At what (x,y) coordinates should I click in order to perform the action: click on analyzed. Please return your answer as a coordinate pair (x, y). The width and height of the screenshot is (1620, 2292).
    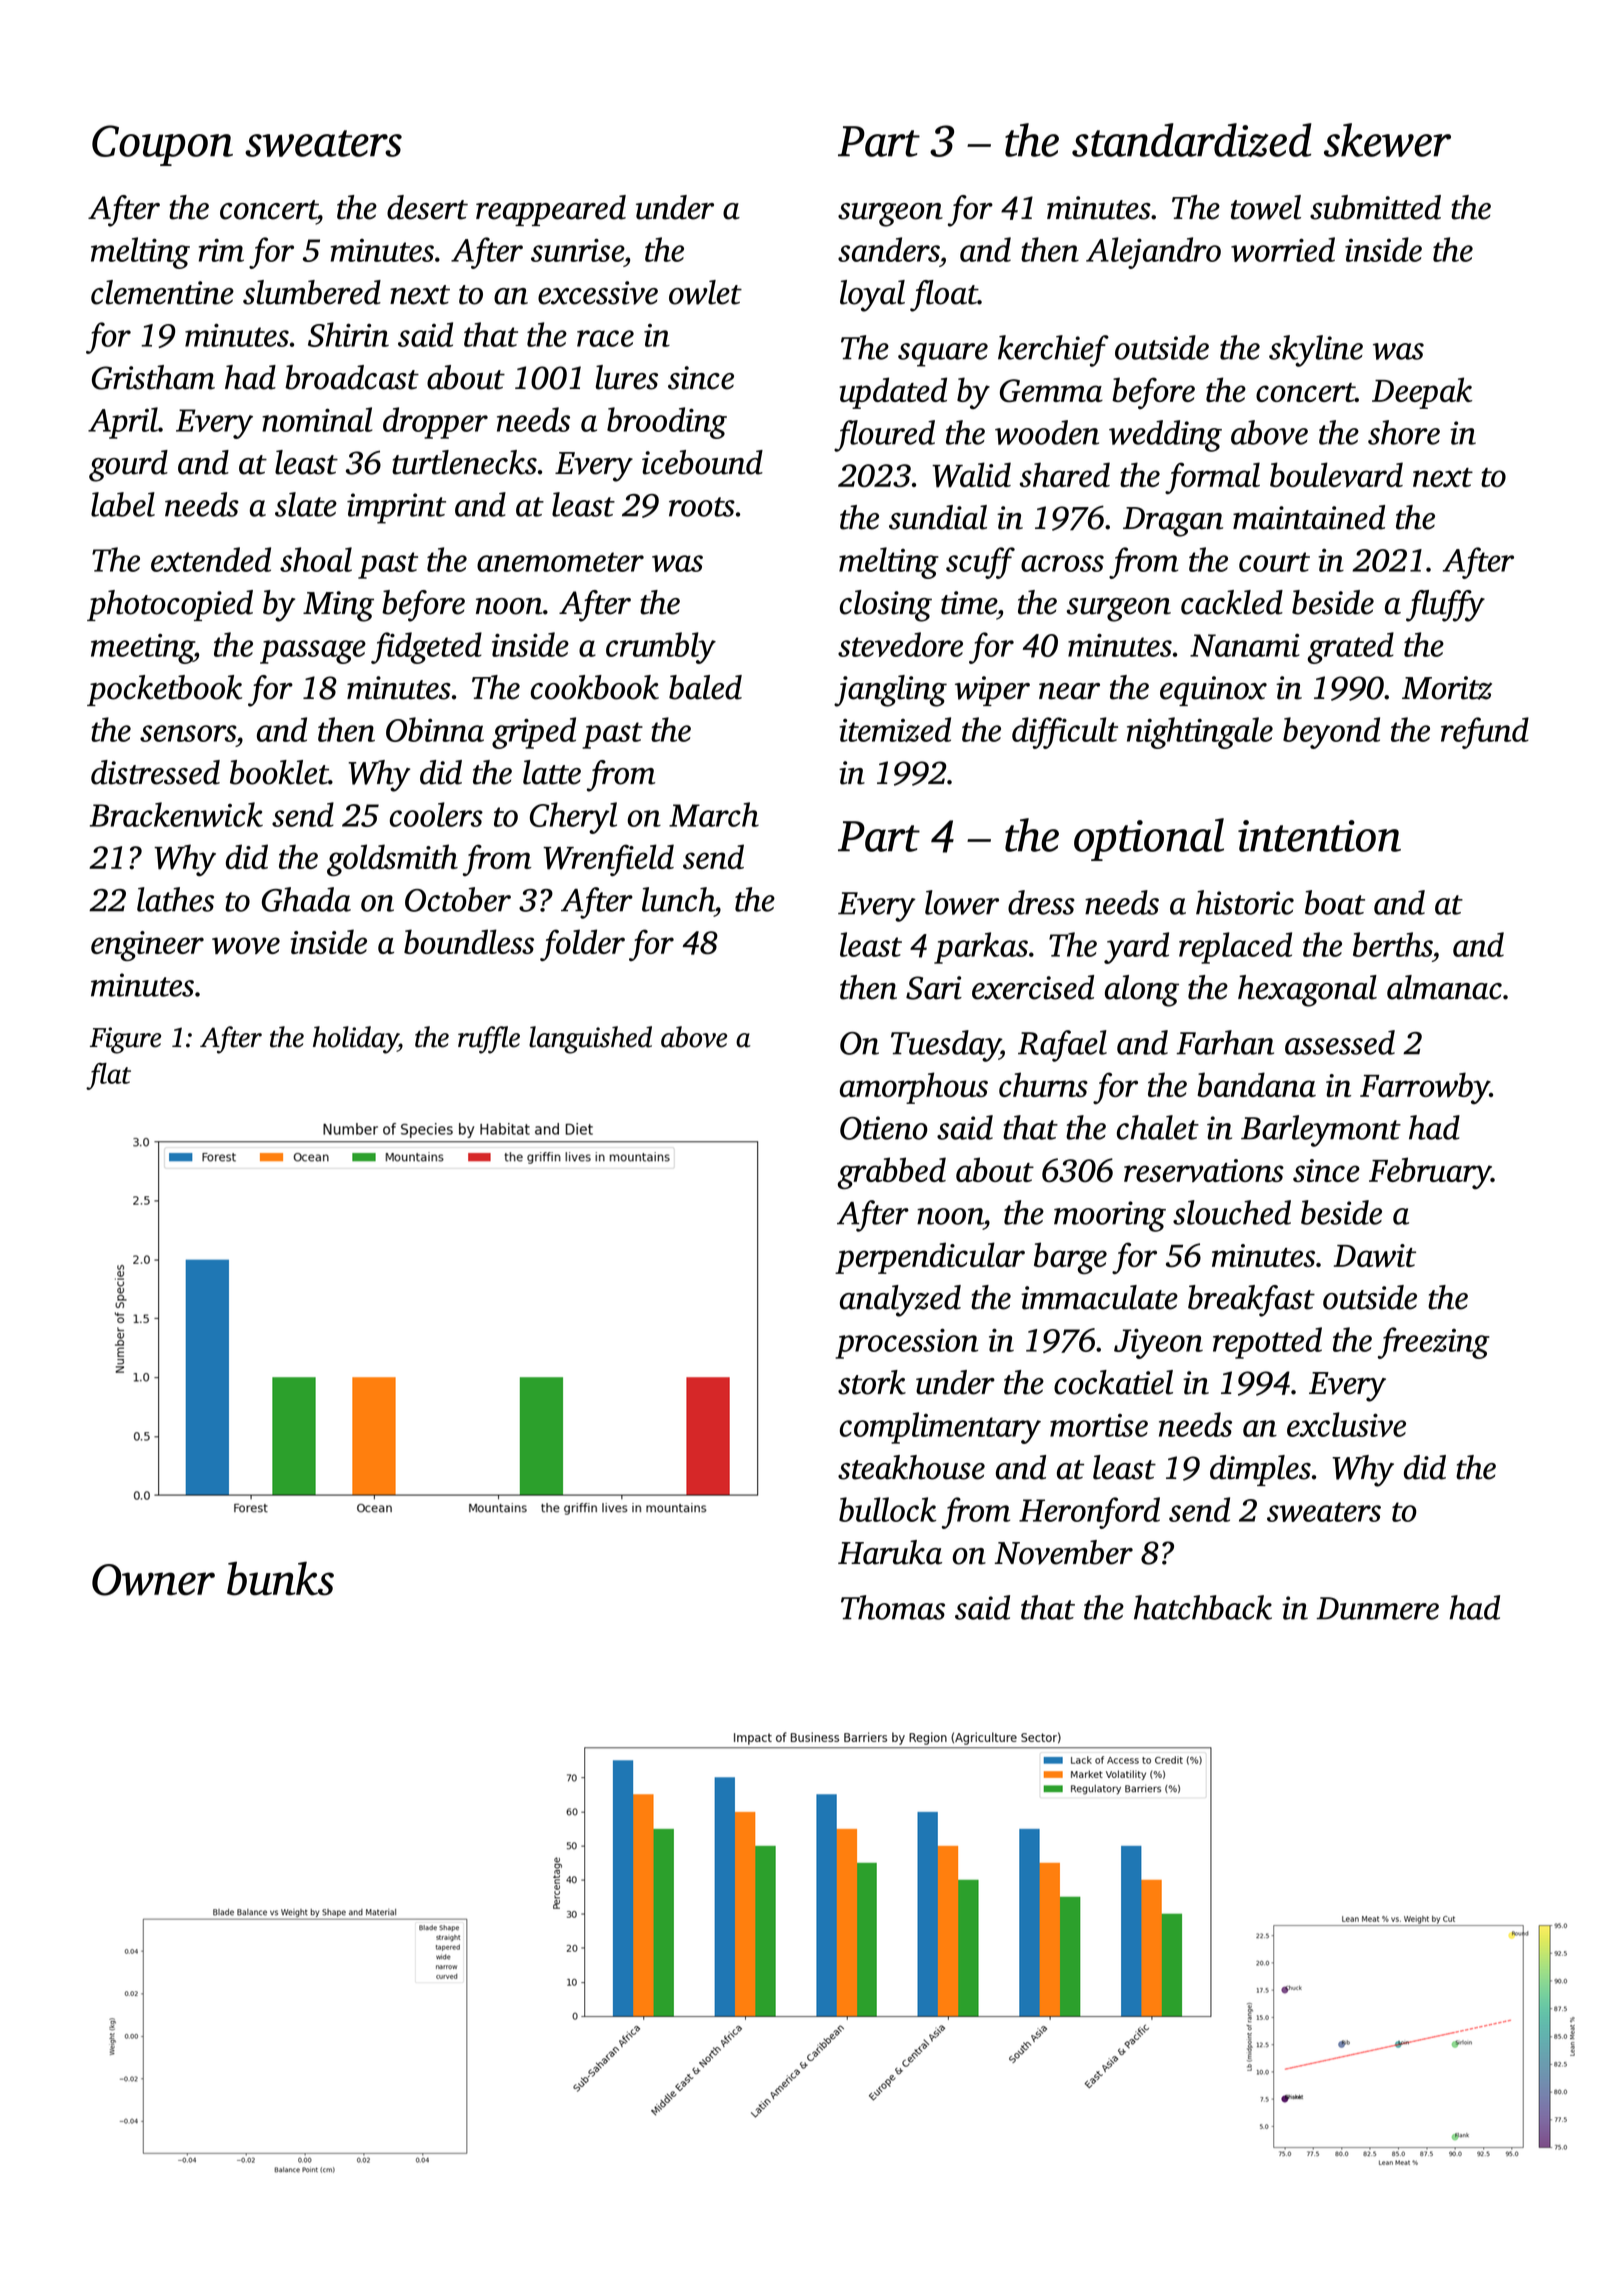
    Looking at the image, I should click on (900, 1301).
